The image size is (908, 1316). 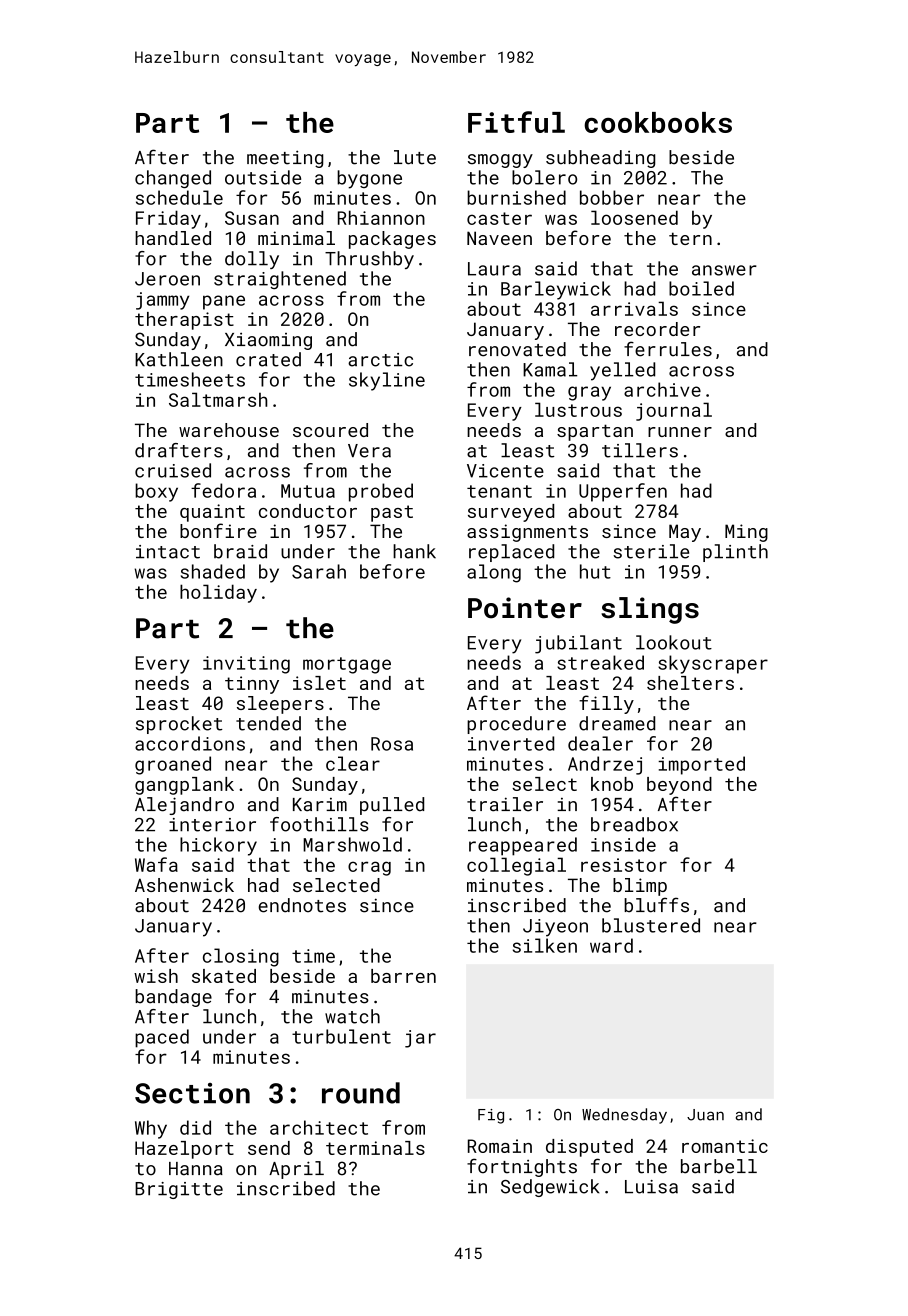 I want to click on Why, so click(x=151, y=1129).
